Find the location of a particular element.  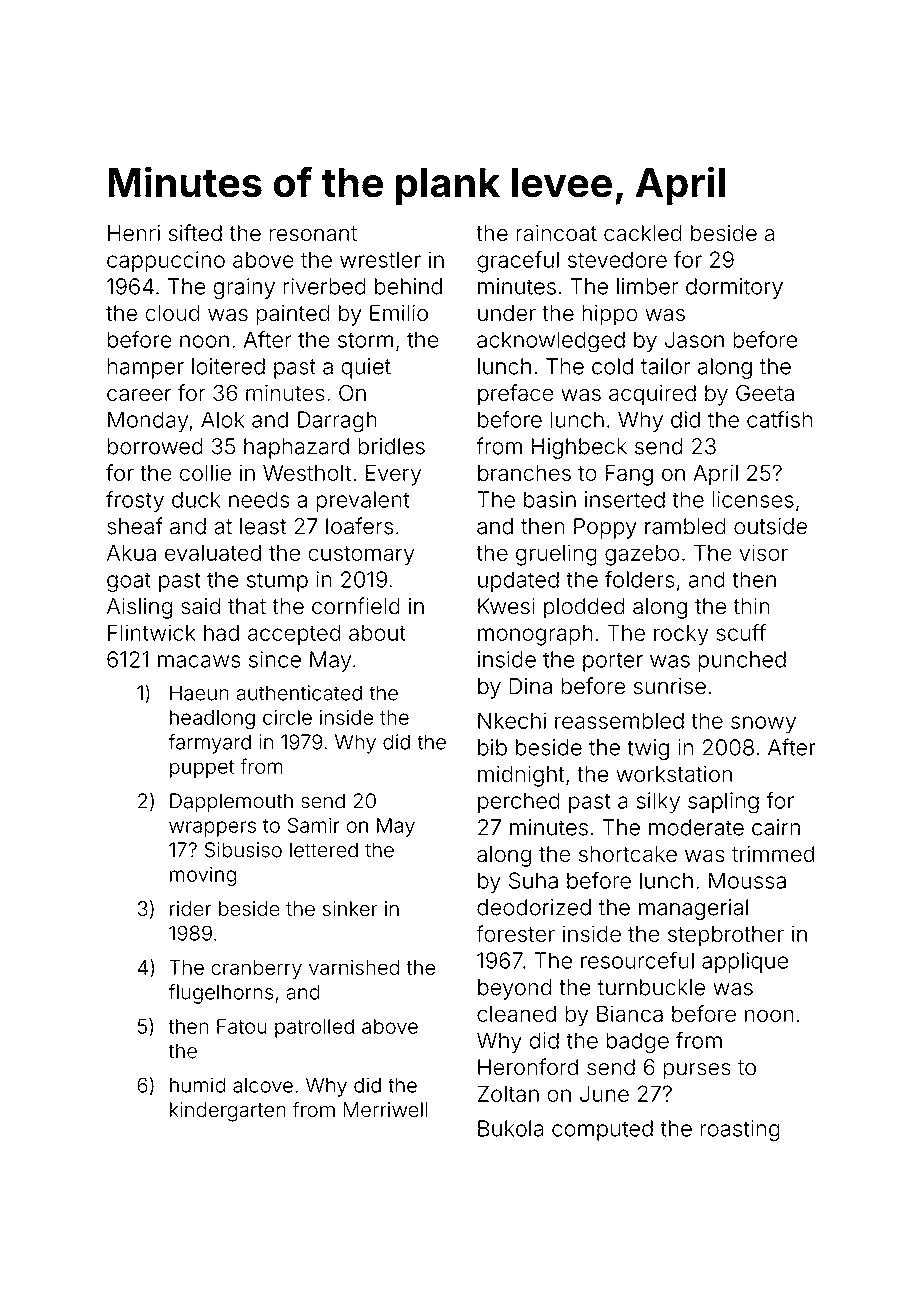

dormitory is located at coordinates (734, 288).
